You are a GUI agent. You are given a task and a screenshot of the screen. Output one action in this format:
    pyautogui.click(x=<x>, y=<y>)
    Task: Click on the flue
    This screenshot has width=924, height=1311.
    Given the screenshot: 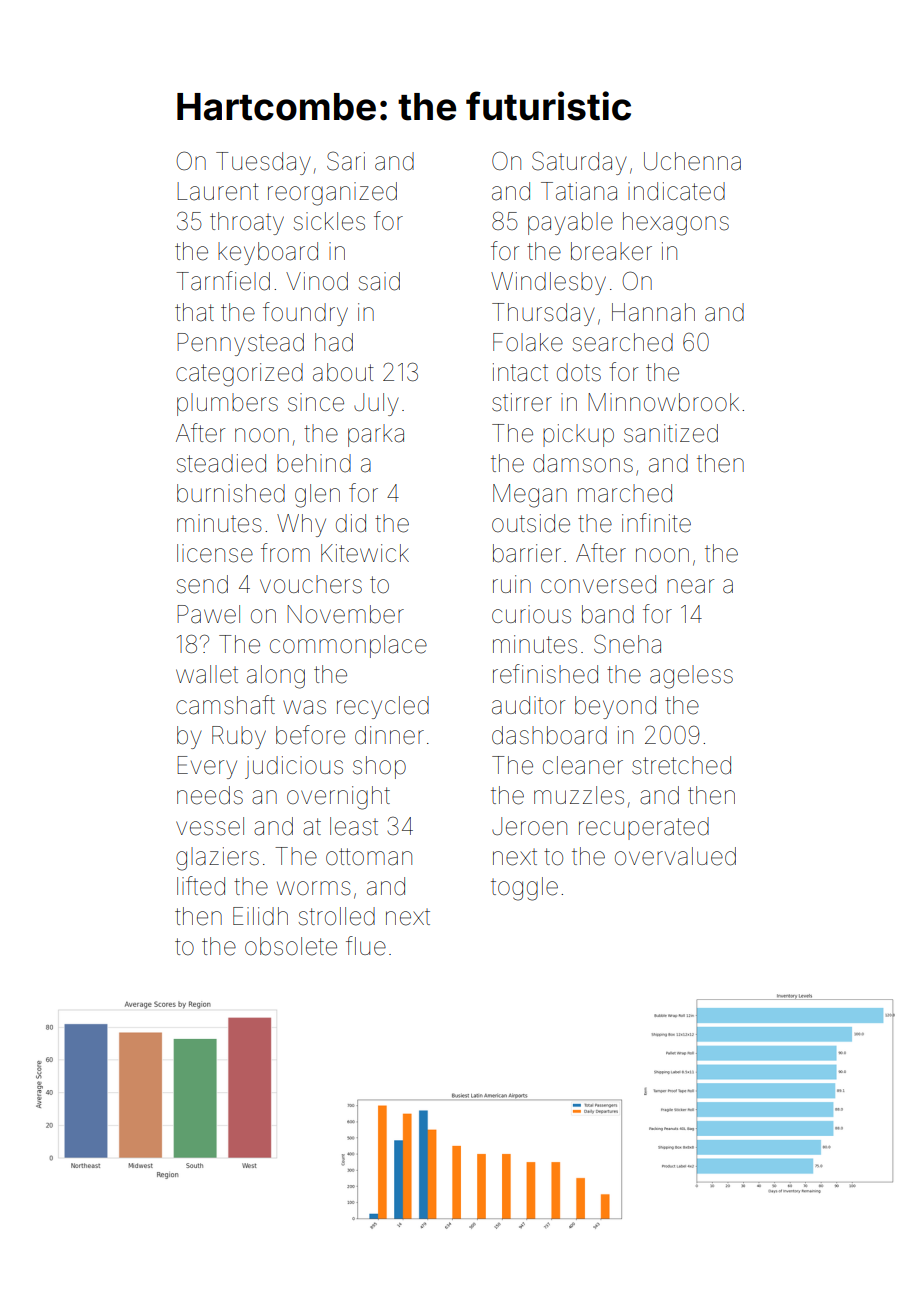 What is the action you would take?
    pyautogui.click(x=366, y=946)
